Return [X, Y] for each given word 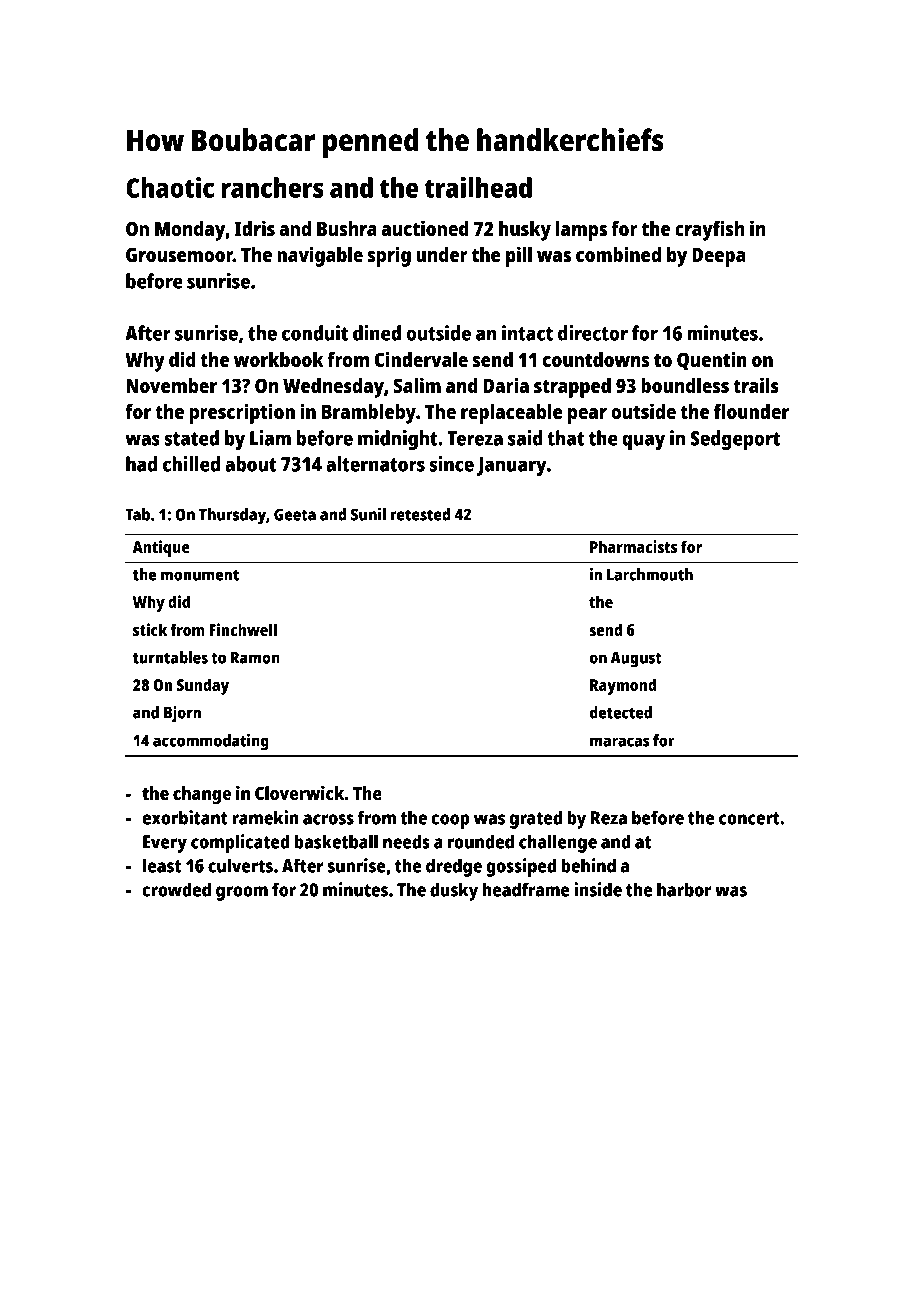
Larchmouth [650, 574]
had [141, 464]
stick [150, 629]
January [512, 466]
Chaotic [170, 187]
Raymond [623, 686]
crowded [177, 889]
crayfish [709, 230]
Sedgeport [735, 440]
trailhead [478, 187]
